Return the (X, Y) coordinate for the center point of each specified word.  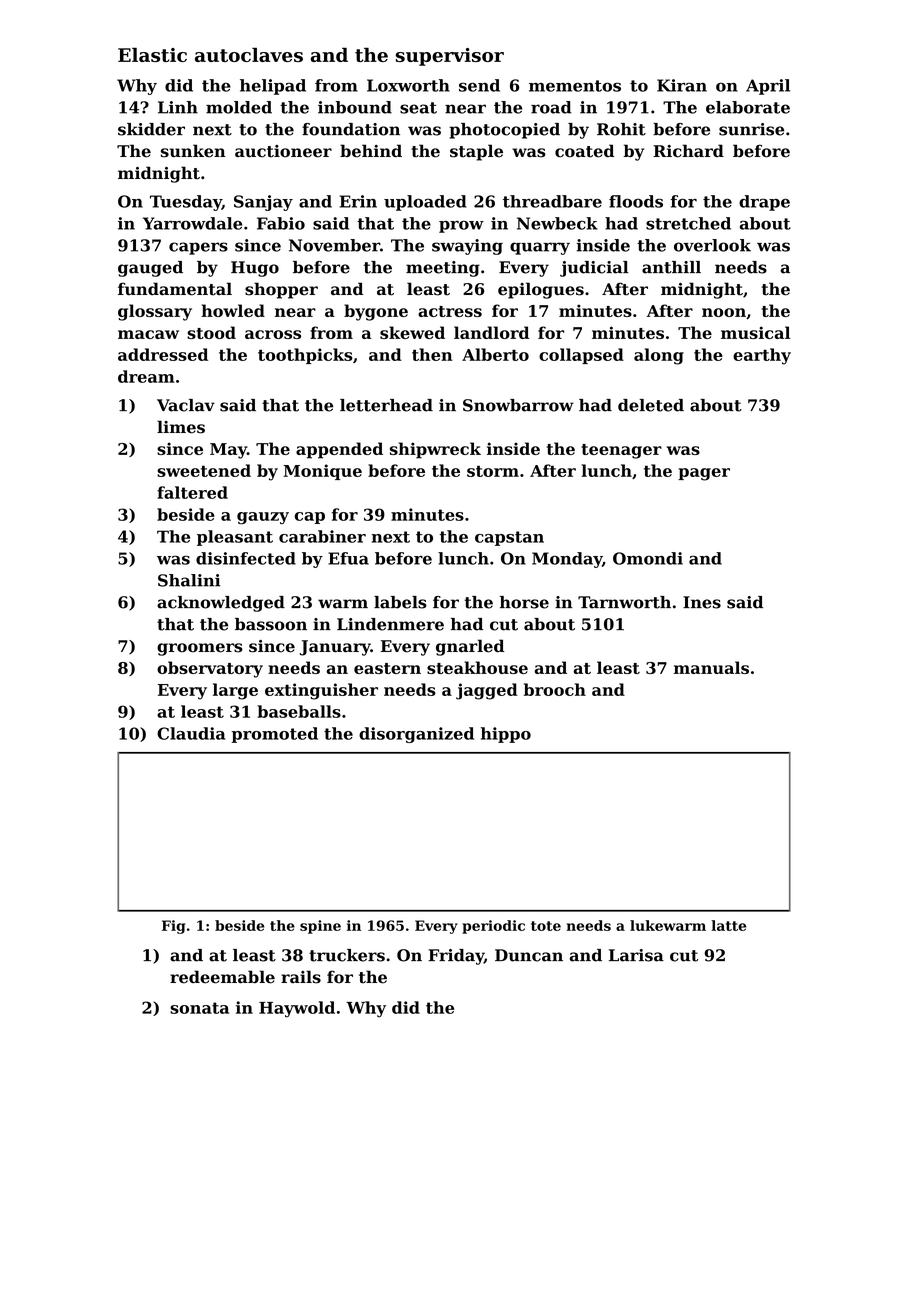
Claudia (191, 733)
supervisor (450, 57)
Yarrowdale (192, 223)
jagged (487, 691)
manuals (711, 667)
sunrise (751, 129)
